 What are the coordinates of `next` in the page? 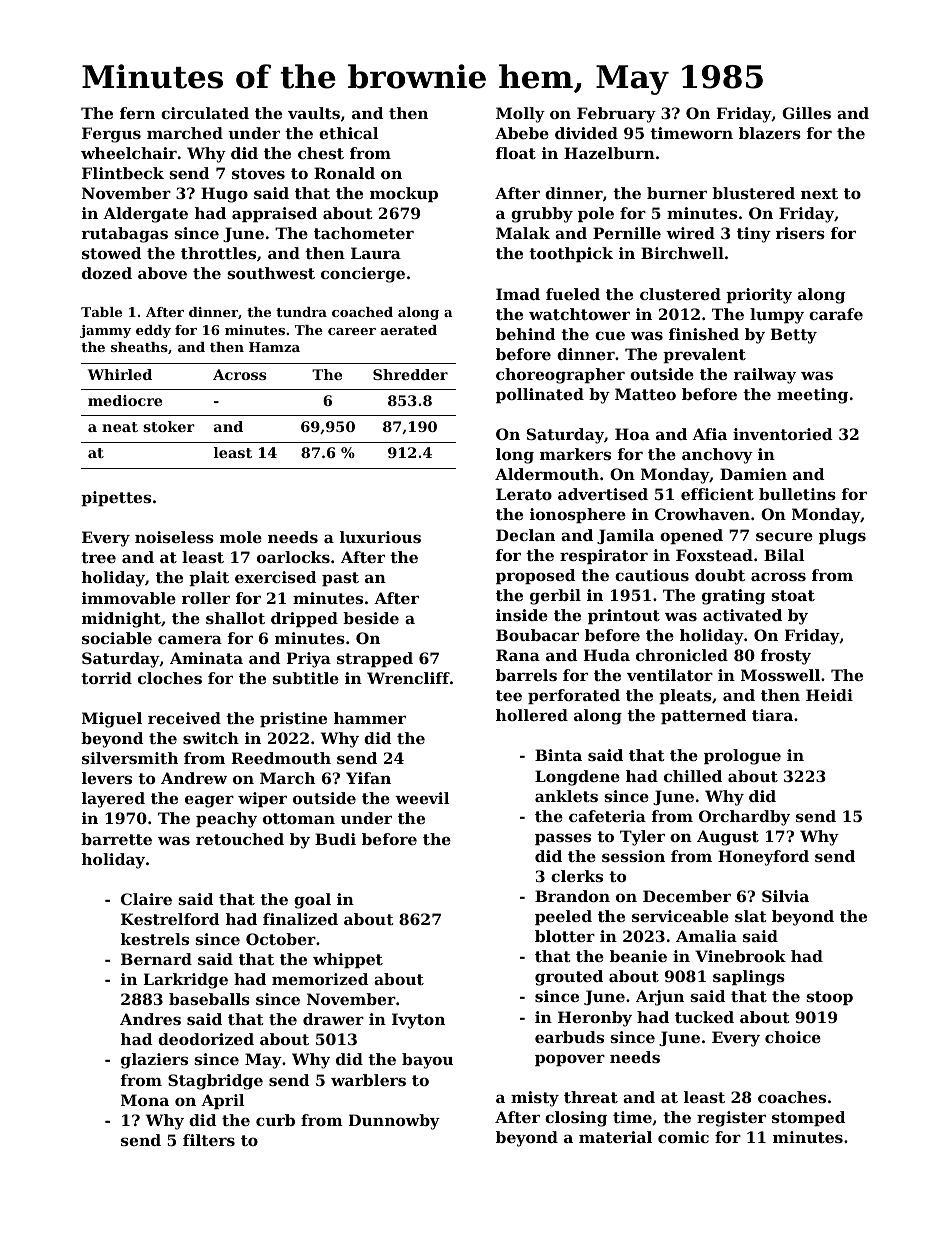 It's located at (819, 193).
